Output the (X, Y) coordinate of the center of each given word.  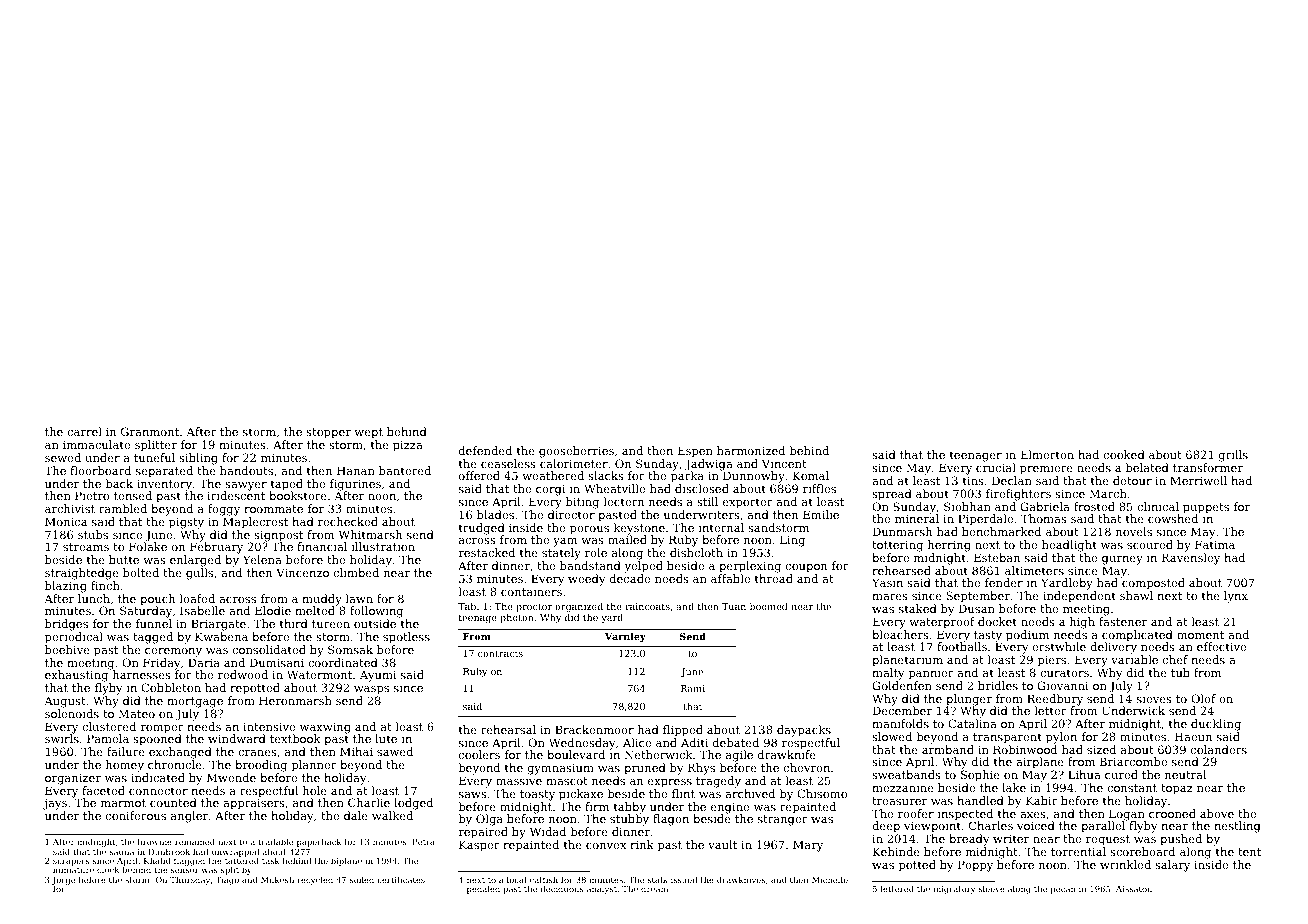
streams (86, 547)
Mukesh (277, 879)
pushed (1181, 840)
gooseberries (576, 452)
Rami (693, 688)
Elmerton (1047, 454)
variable (1134, 659)
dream (654, 888)
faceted (103, 790)
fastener (1123, 621)
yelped (643, 567)
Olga (489, 820)
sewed (63, 457)
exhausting (76, 676)
